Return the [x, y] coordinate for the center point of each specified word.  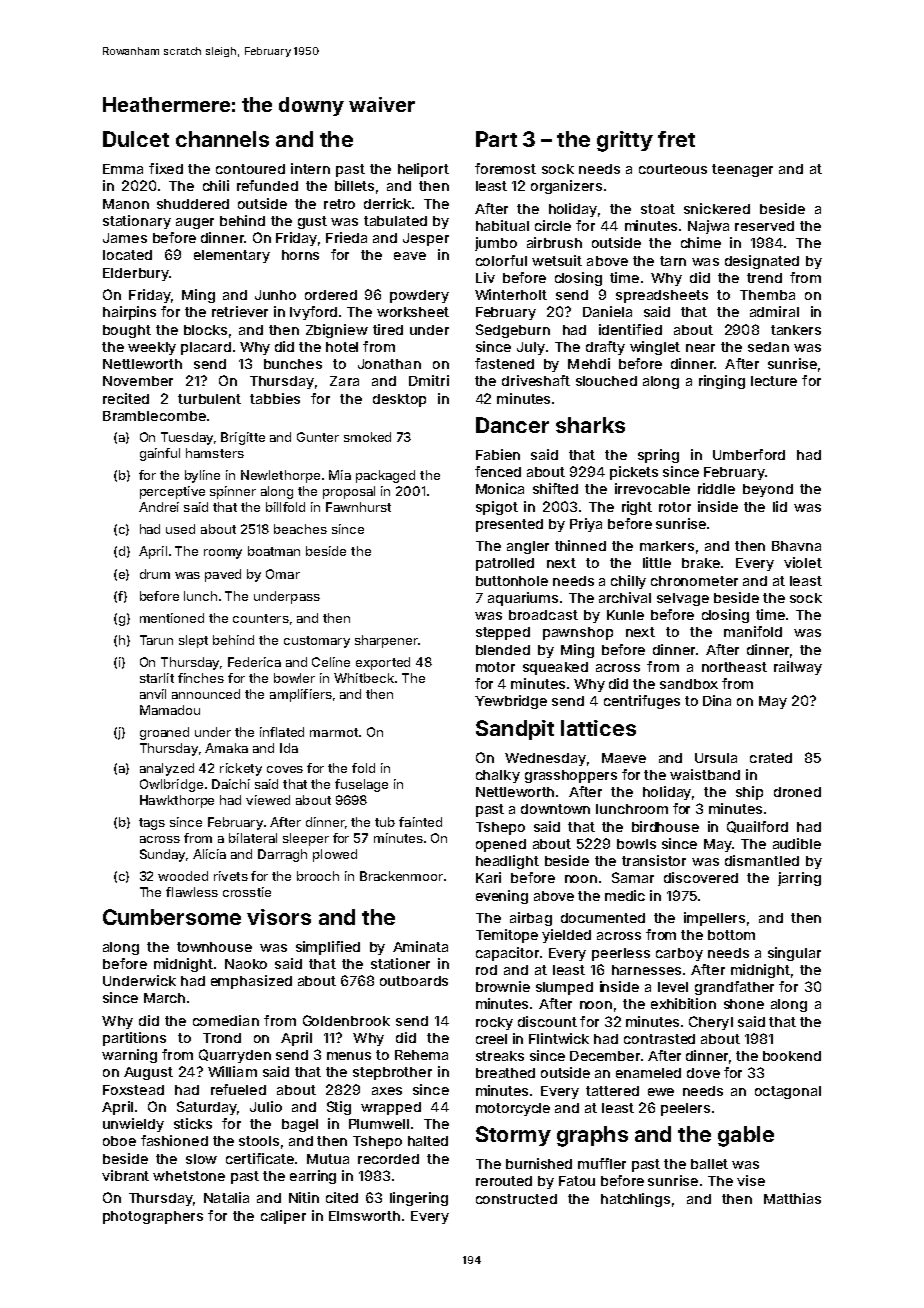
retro [339, 204]
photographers [153, 1217]
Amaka [226, 748]
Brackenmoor [401, 876]
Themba [767, 295]
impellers [714, 919]
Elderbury [136, 274]
